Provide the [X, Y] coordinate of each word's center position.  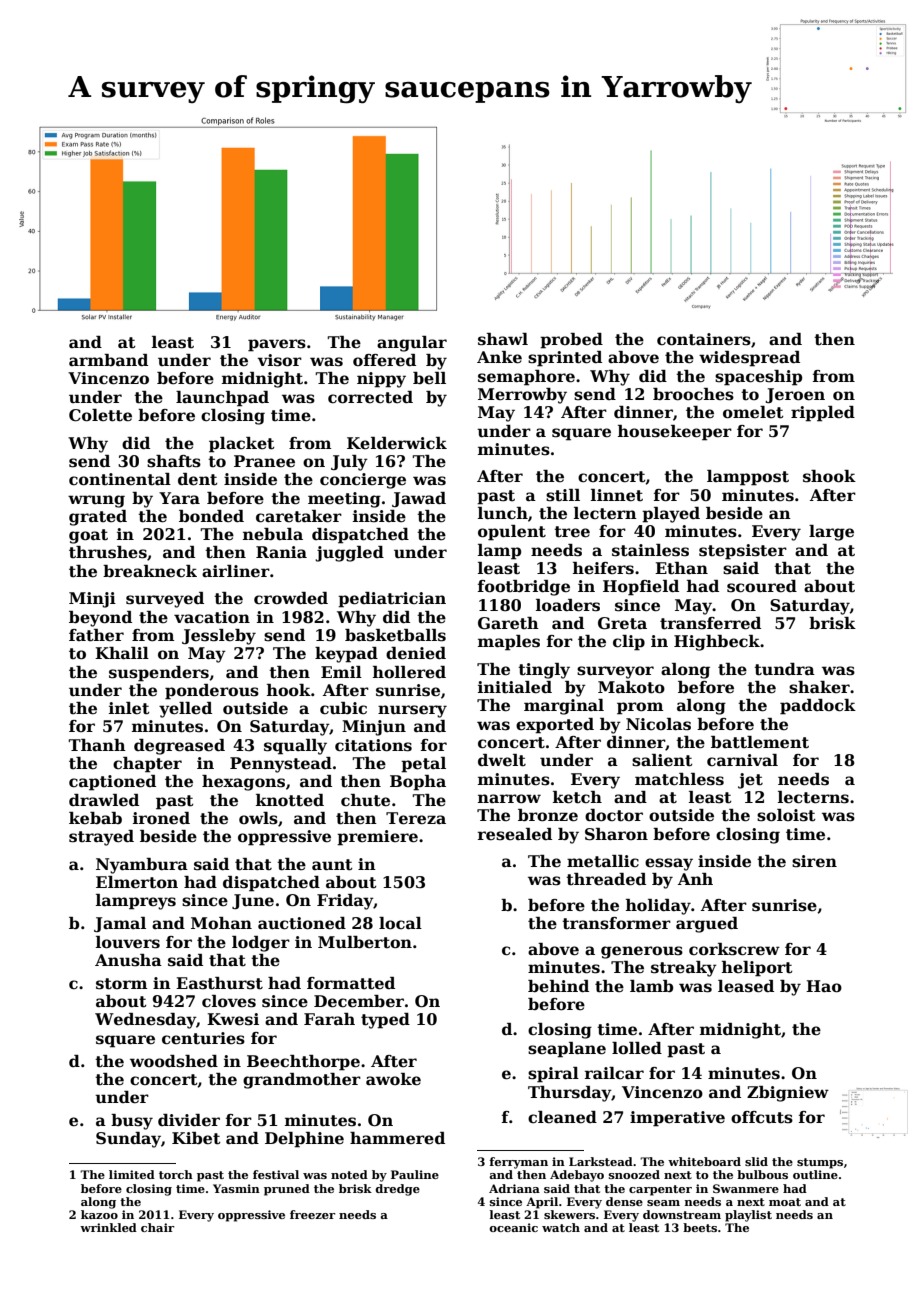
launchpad [222, 399]
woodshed [174, 1061]
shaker [819, 687]
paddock [818, 707]
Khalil [122, 653]
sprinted [565, 359]
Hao [824, 986]
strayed [101, 838]
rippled [823, 414]
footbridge [524, 588]
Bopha [418, 783]
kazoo [99, 1214]
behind [558, 986]
